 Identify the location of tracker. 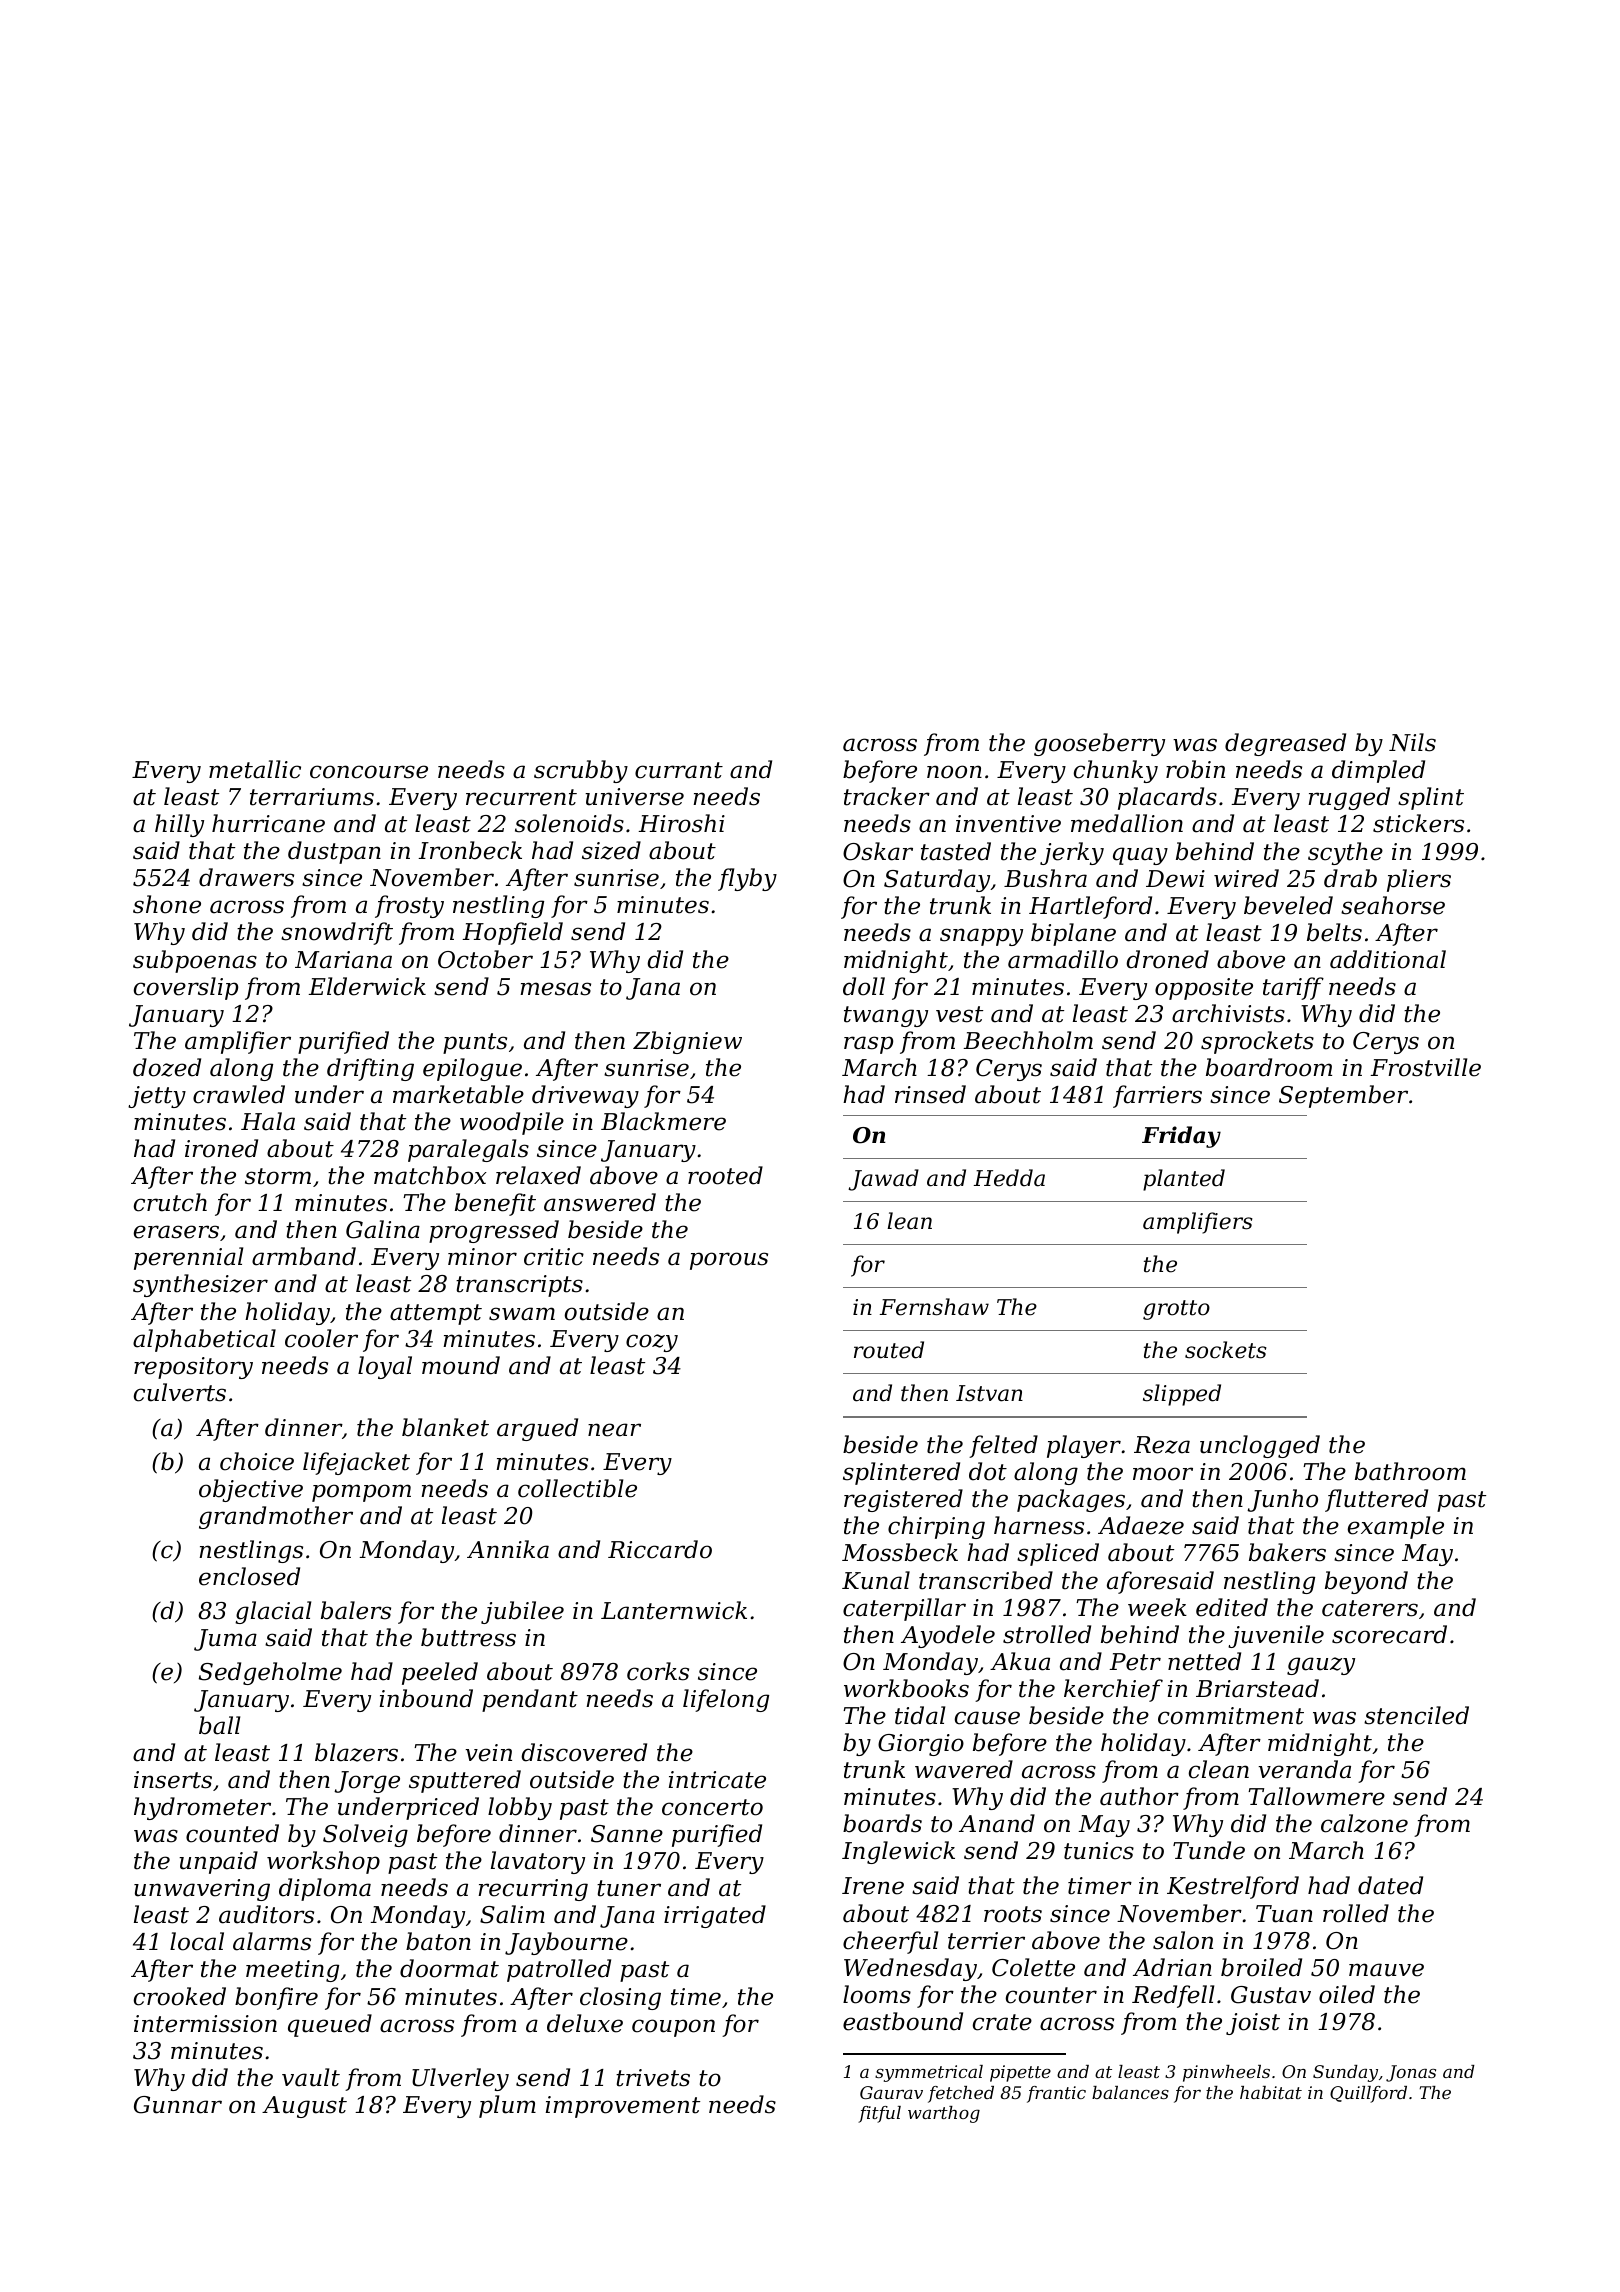
(887, 796).
